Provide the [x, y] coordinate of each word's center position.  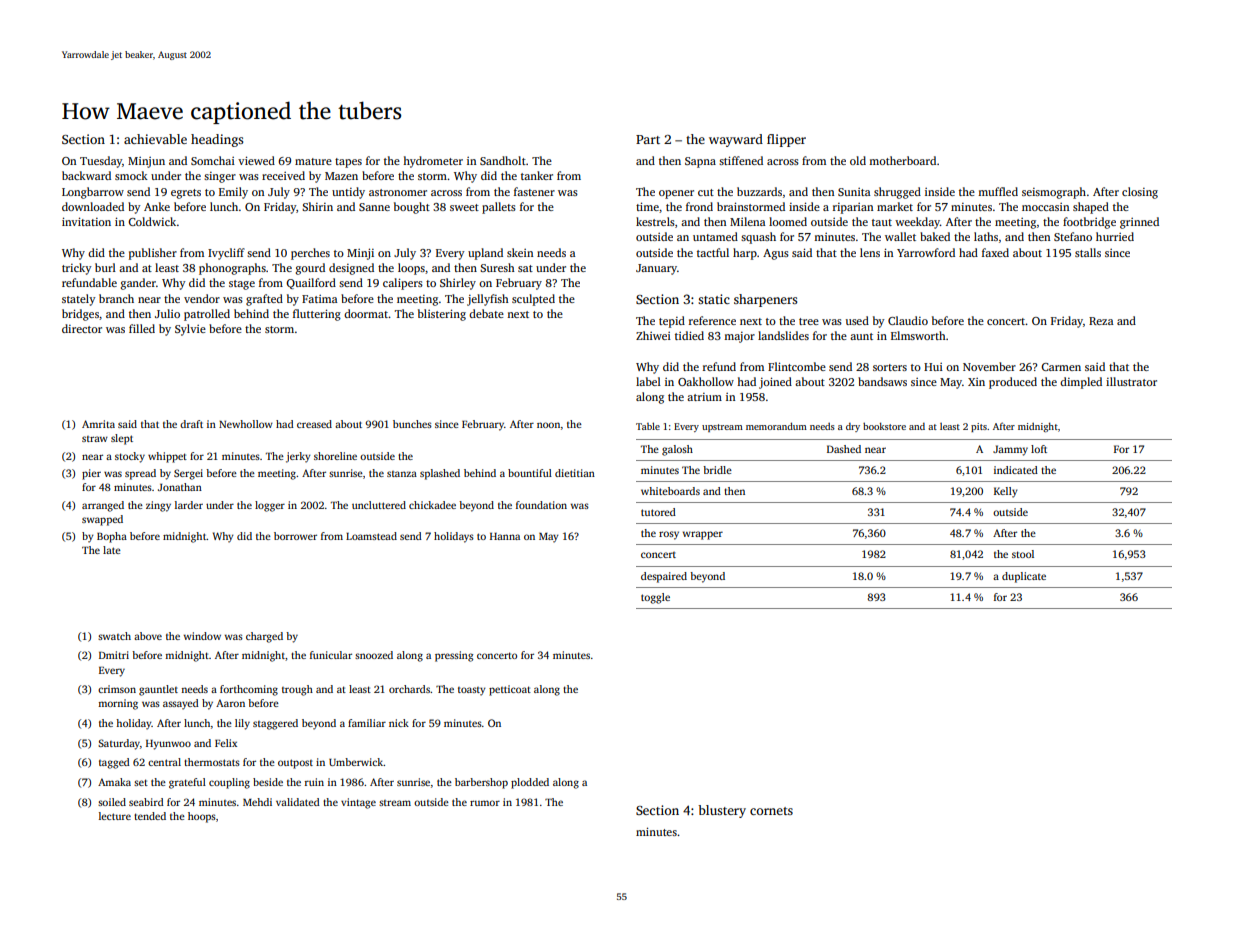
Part [648, 139]
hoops [202, 817]
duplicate [1024, 577]
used [857, 320]
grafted [264, 300]
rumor [485, 803]
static [714, 299]
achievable [155, 139]
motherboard [902, 160]
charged [264, 637]
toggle [655, 598]
